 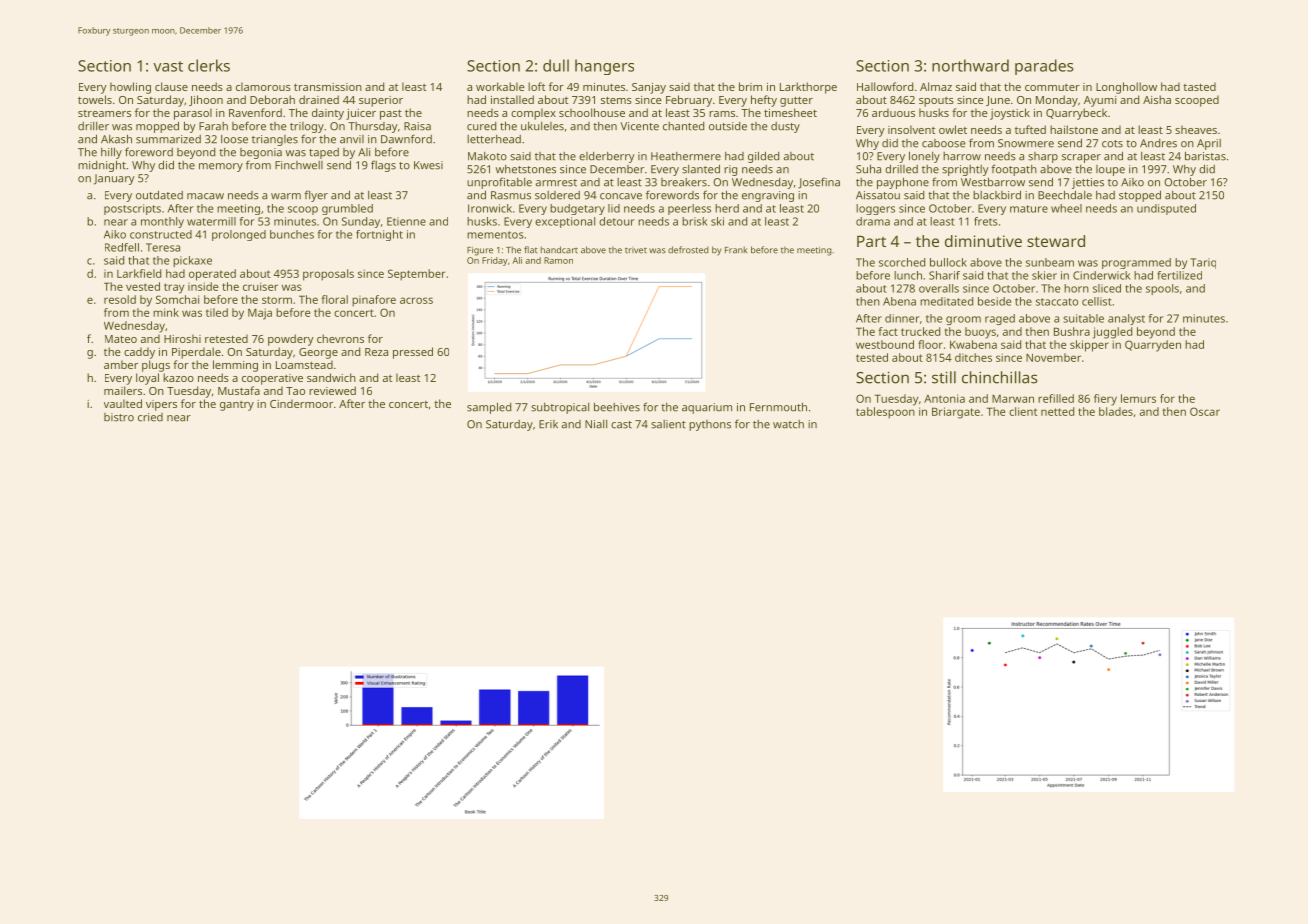 I want to click on stems, so click(x=616, y=100).
